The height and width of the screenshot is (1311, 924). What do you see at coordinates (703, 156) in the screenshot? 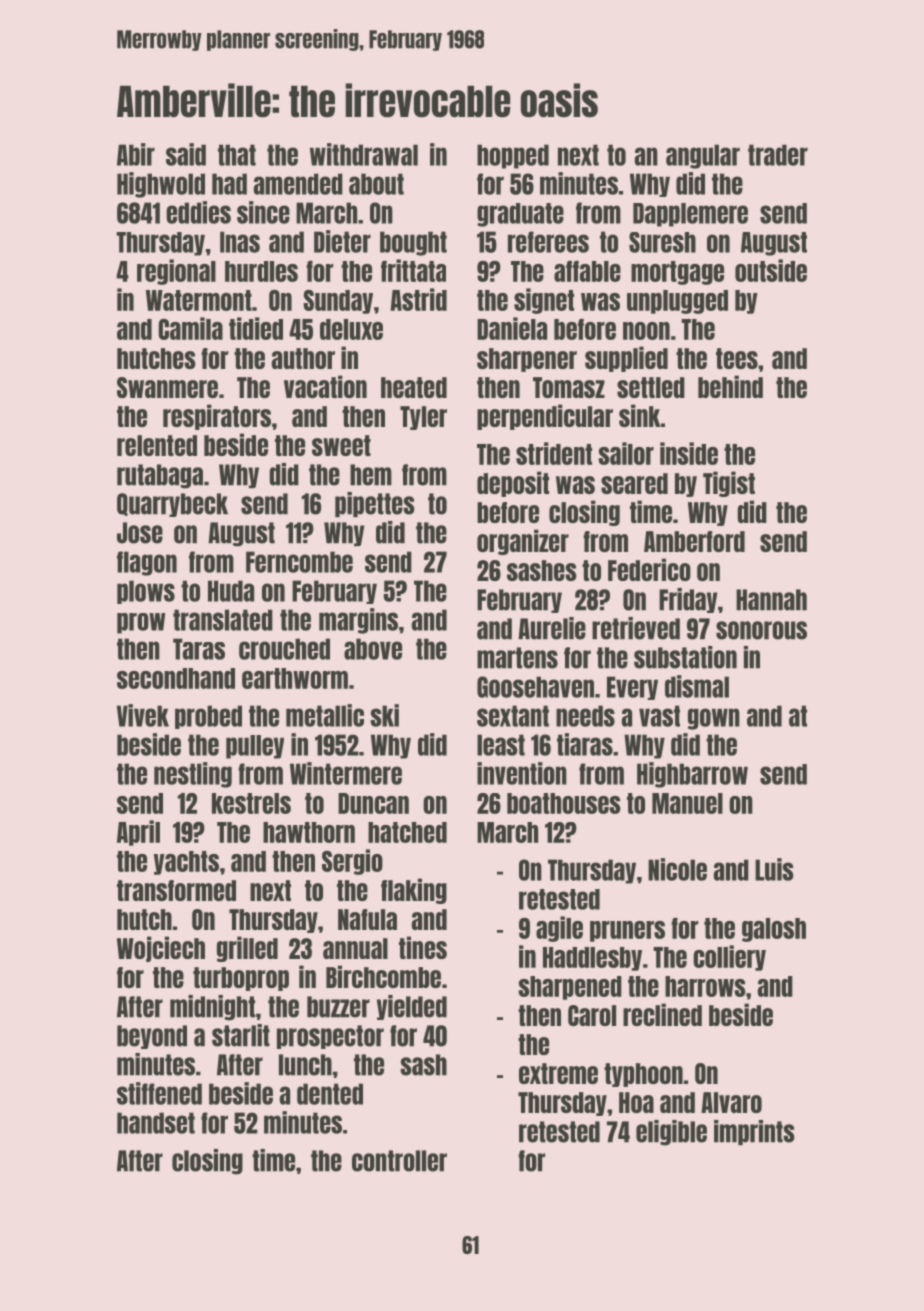
I see `angular` at bounding box center [703, 156].
